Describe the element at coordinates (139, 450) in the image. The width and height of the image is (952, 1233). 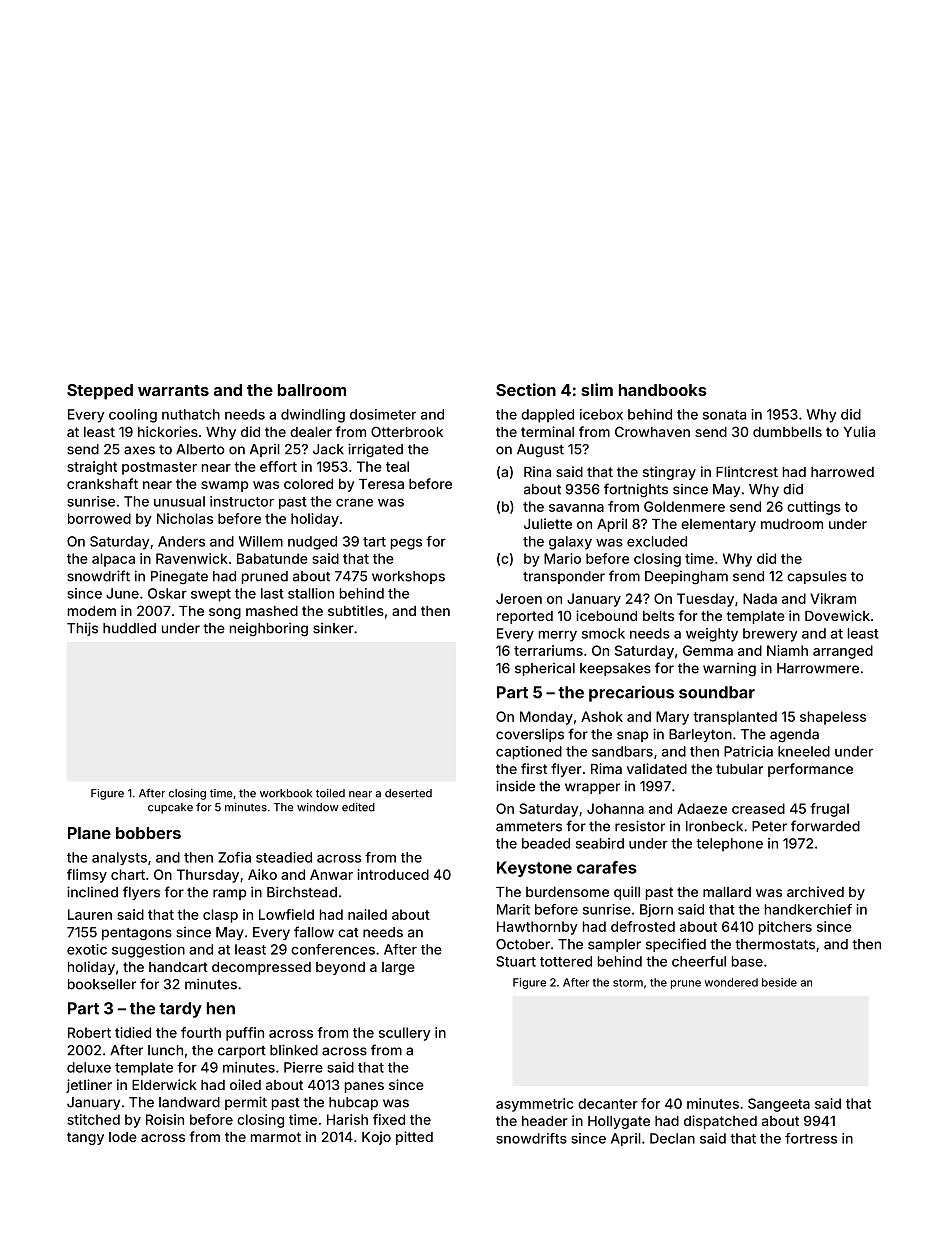
I see `axes` at that location.
